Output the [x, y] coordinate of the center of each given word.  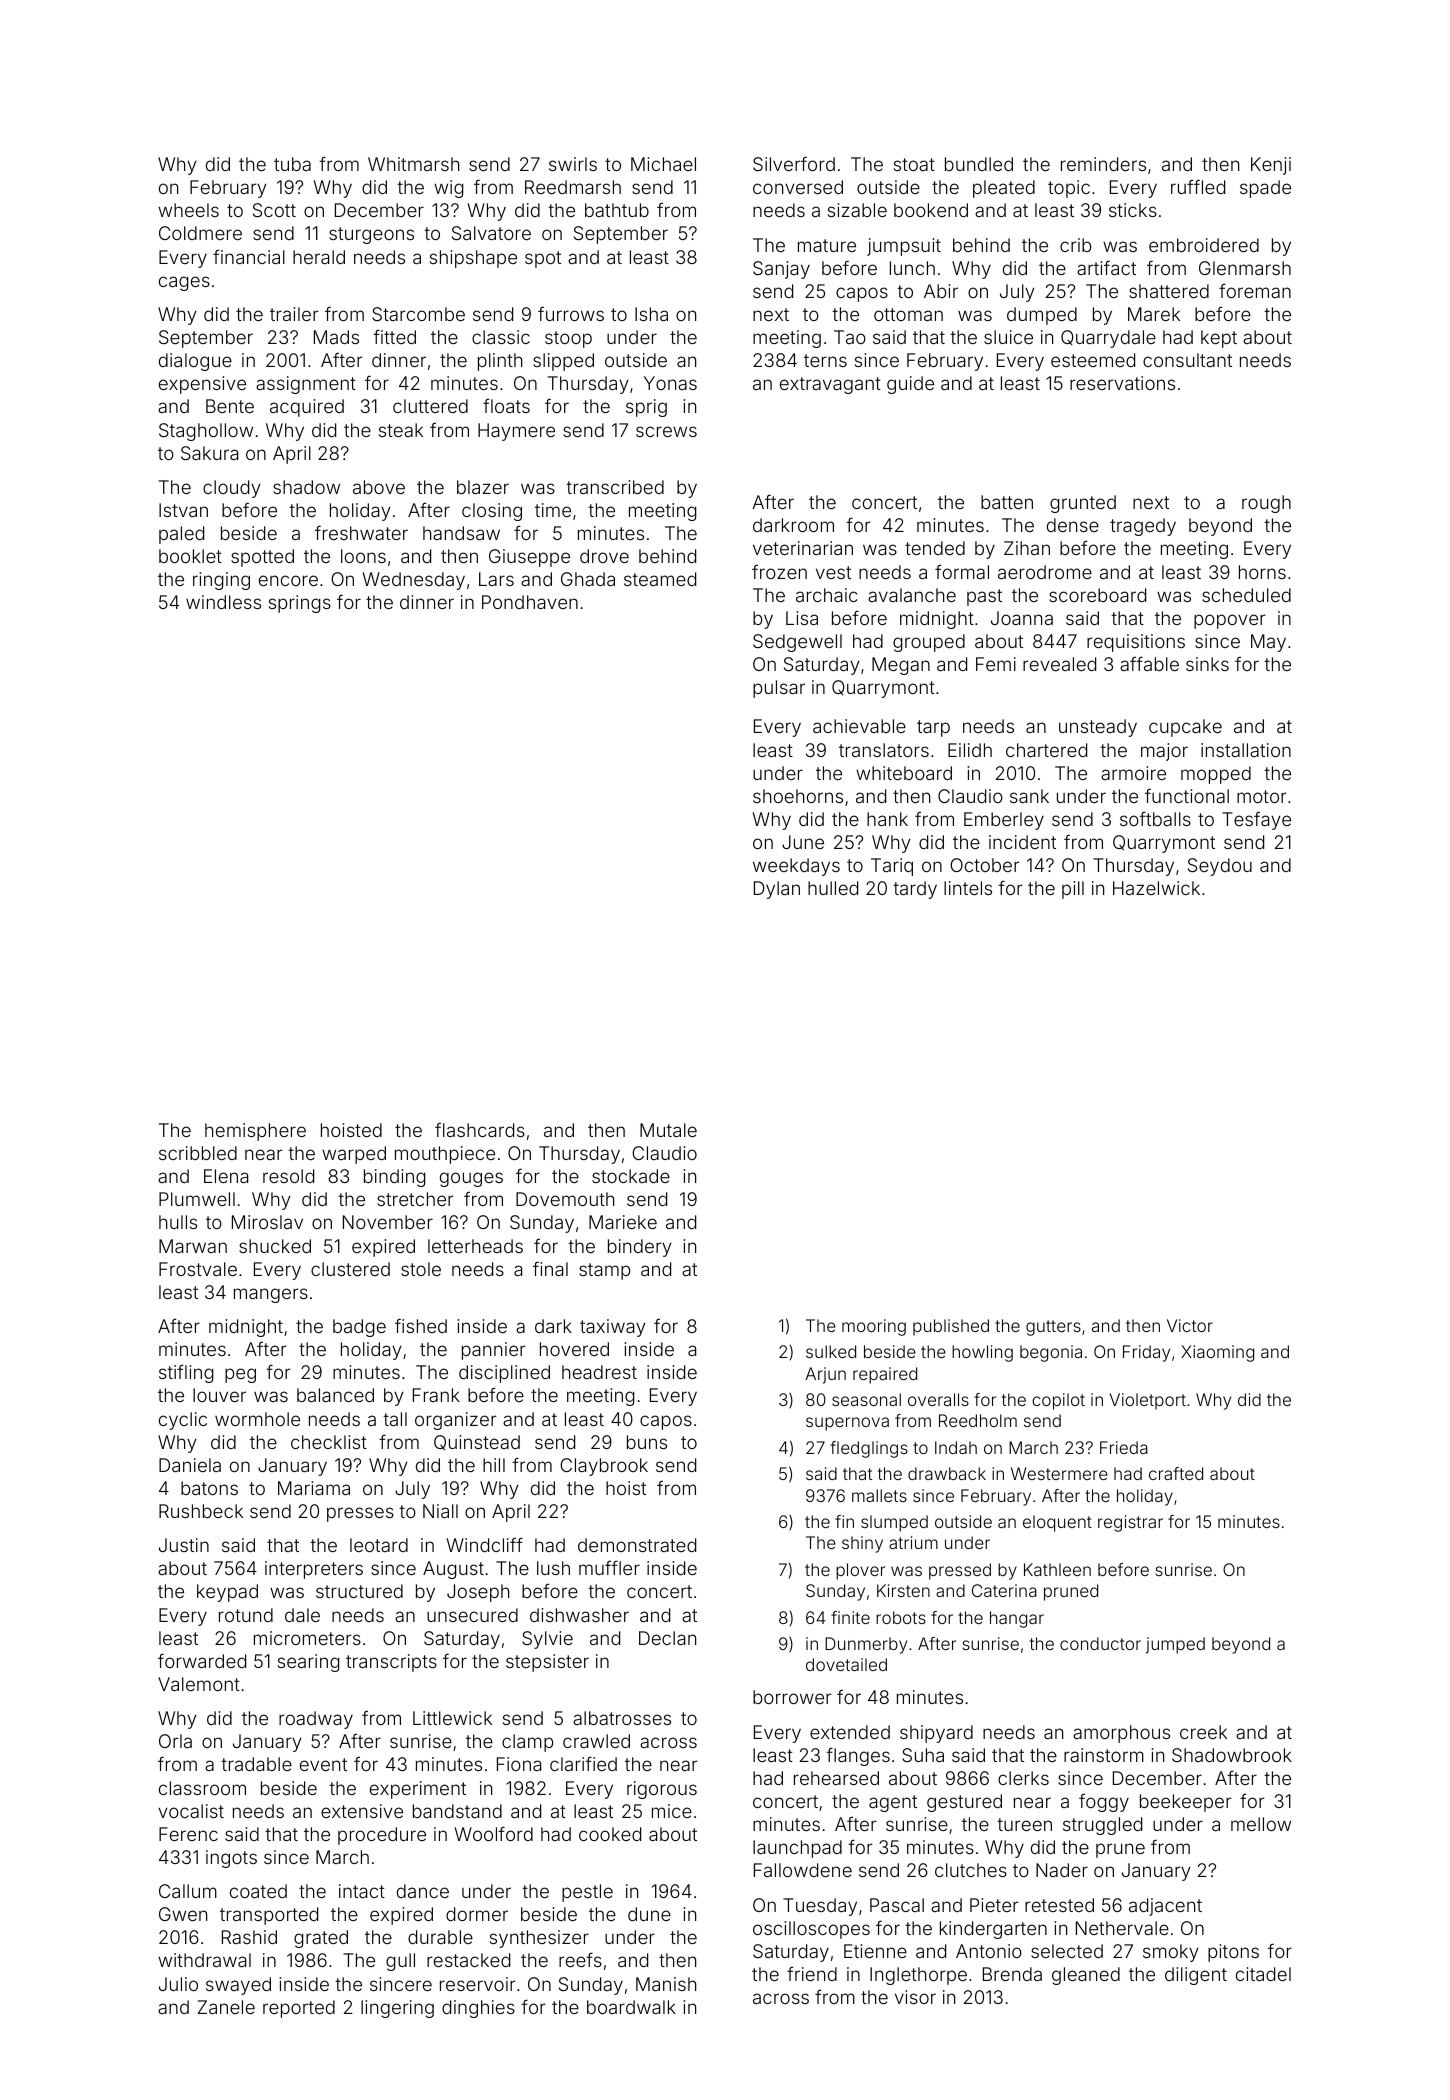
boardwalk [631, 2007]
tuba [292, 164]
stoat [914, 164]
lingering [397, 2009]
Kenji [1271, 166]
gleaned [1086, 1976]
